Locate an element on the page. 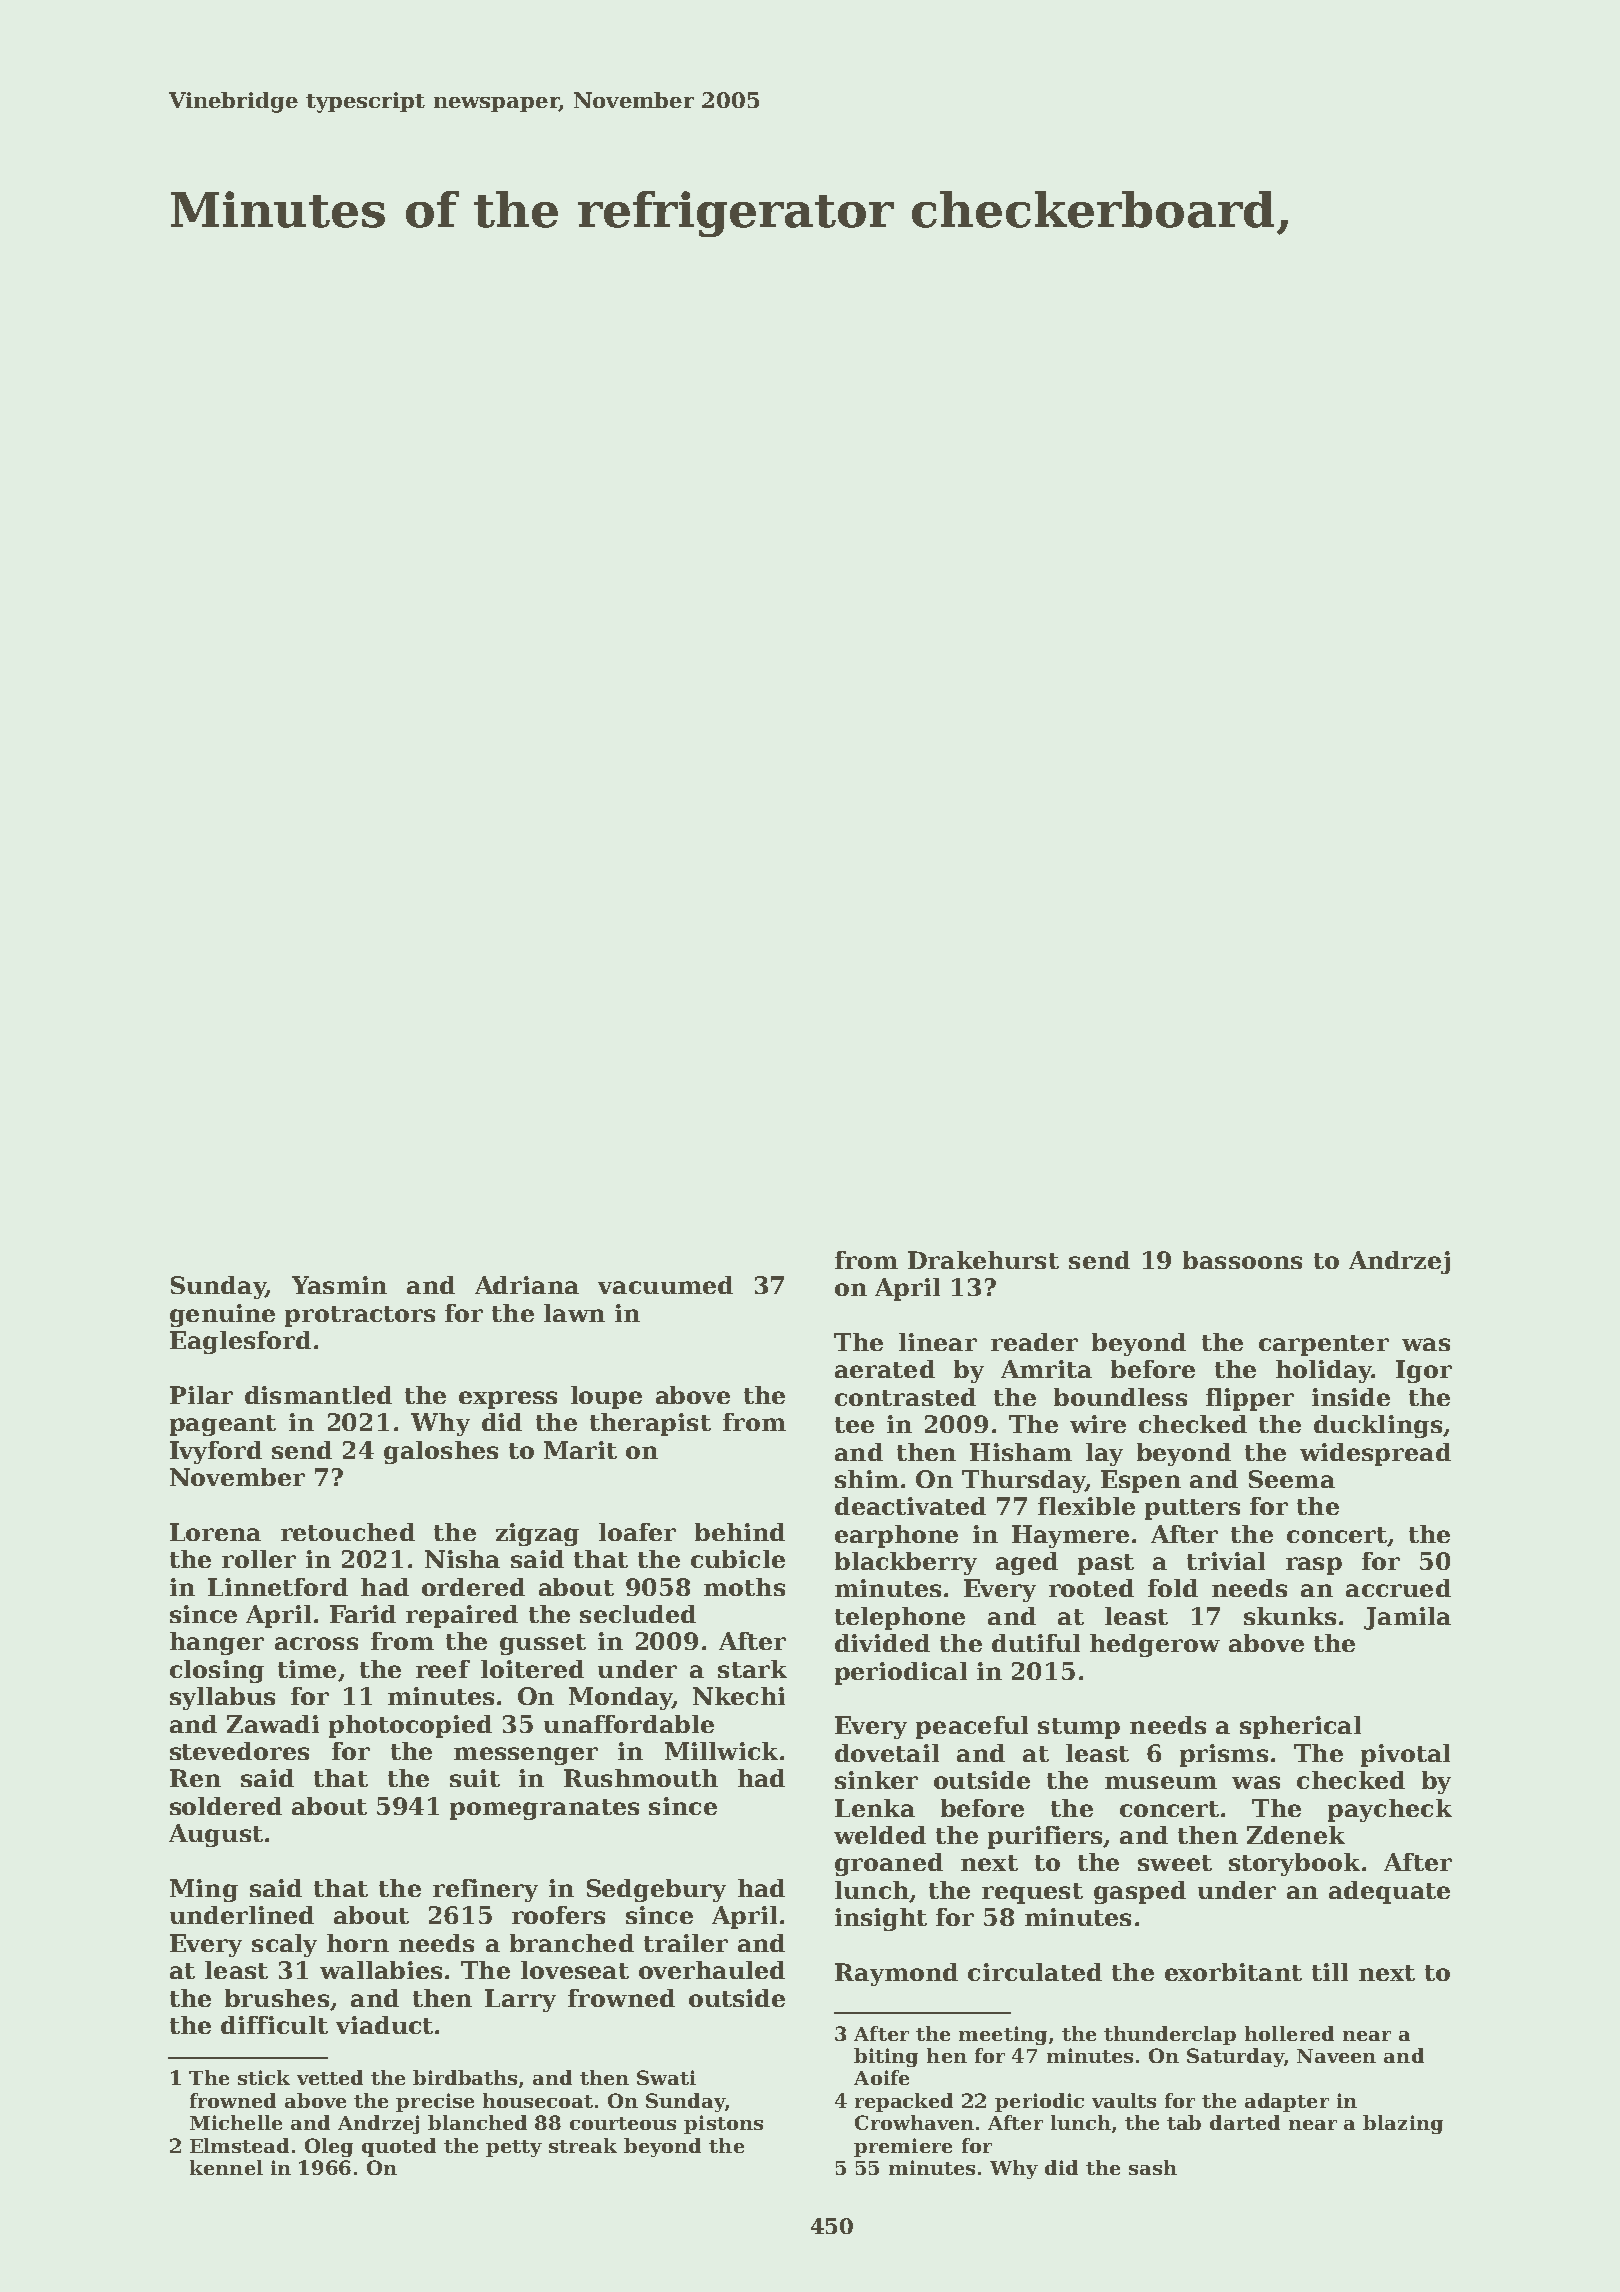 The width and height of the page is (1620, 2292). vetted is located at coordinates (330, 2077).
